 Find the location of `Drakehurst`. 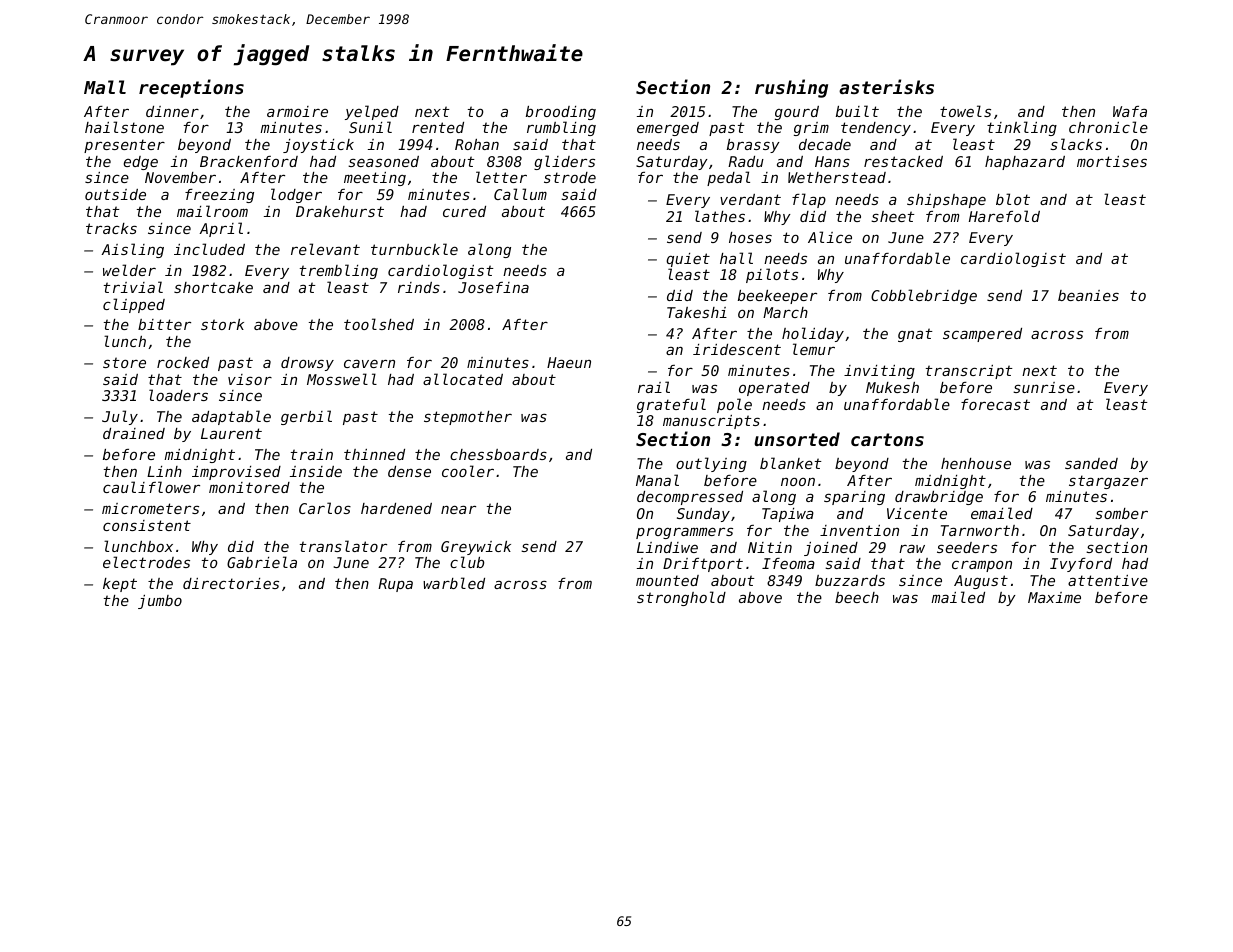

Drakehurst is located at coordinates (340, 211).
